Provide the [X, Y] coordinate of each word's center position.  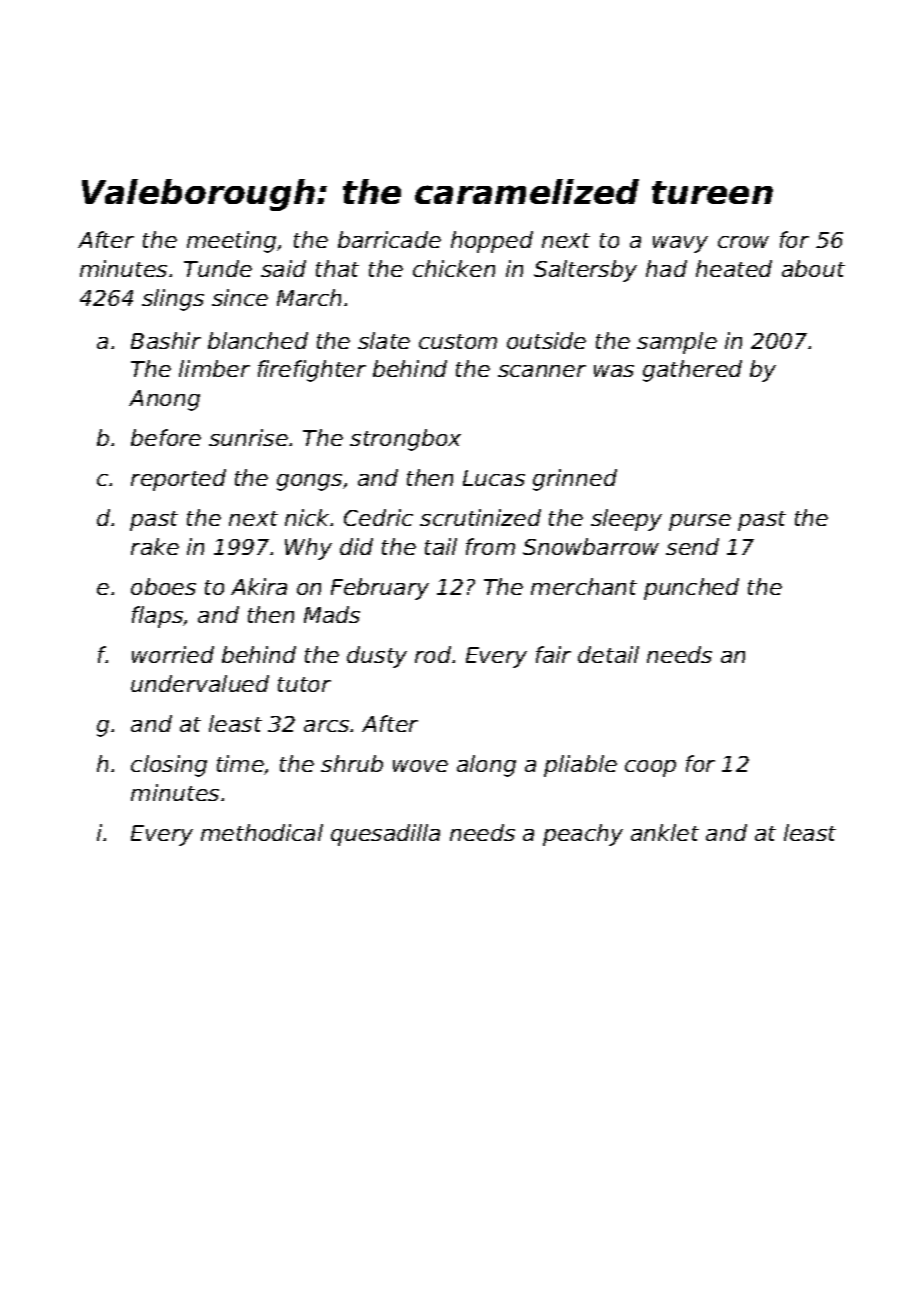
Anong [164, 400]
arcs [326, 726]
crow [743, 242]
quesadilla [385, 835]
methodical [262, 832]
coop [650, 768]
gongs [309, 482]
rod [433, 654]
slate [384, 340]
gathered [692, 371]
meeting [231, 242]
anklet [665, 832]
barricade [389, 239]
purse [700, 522]
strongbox [405, 440]
